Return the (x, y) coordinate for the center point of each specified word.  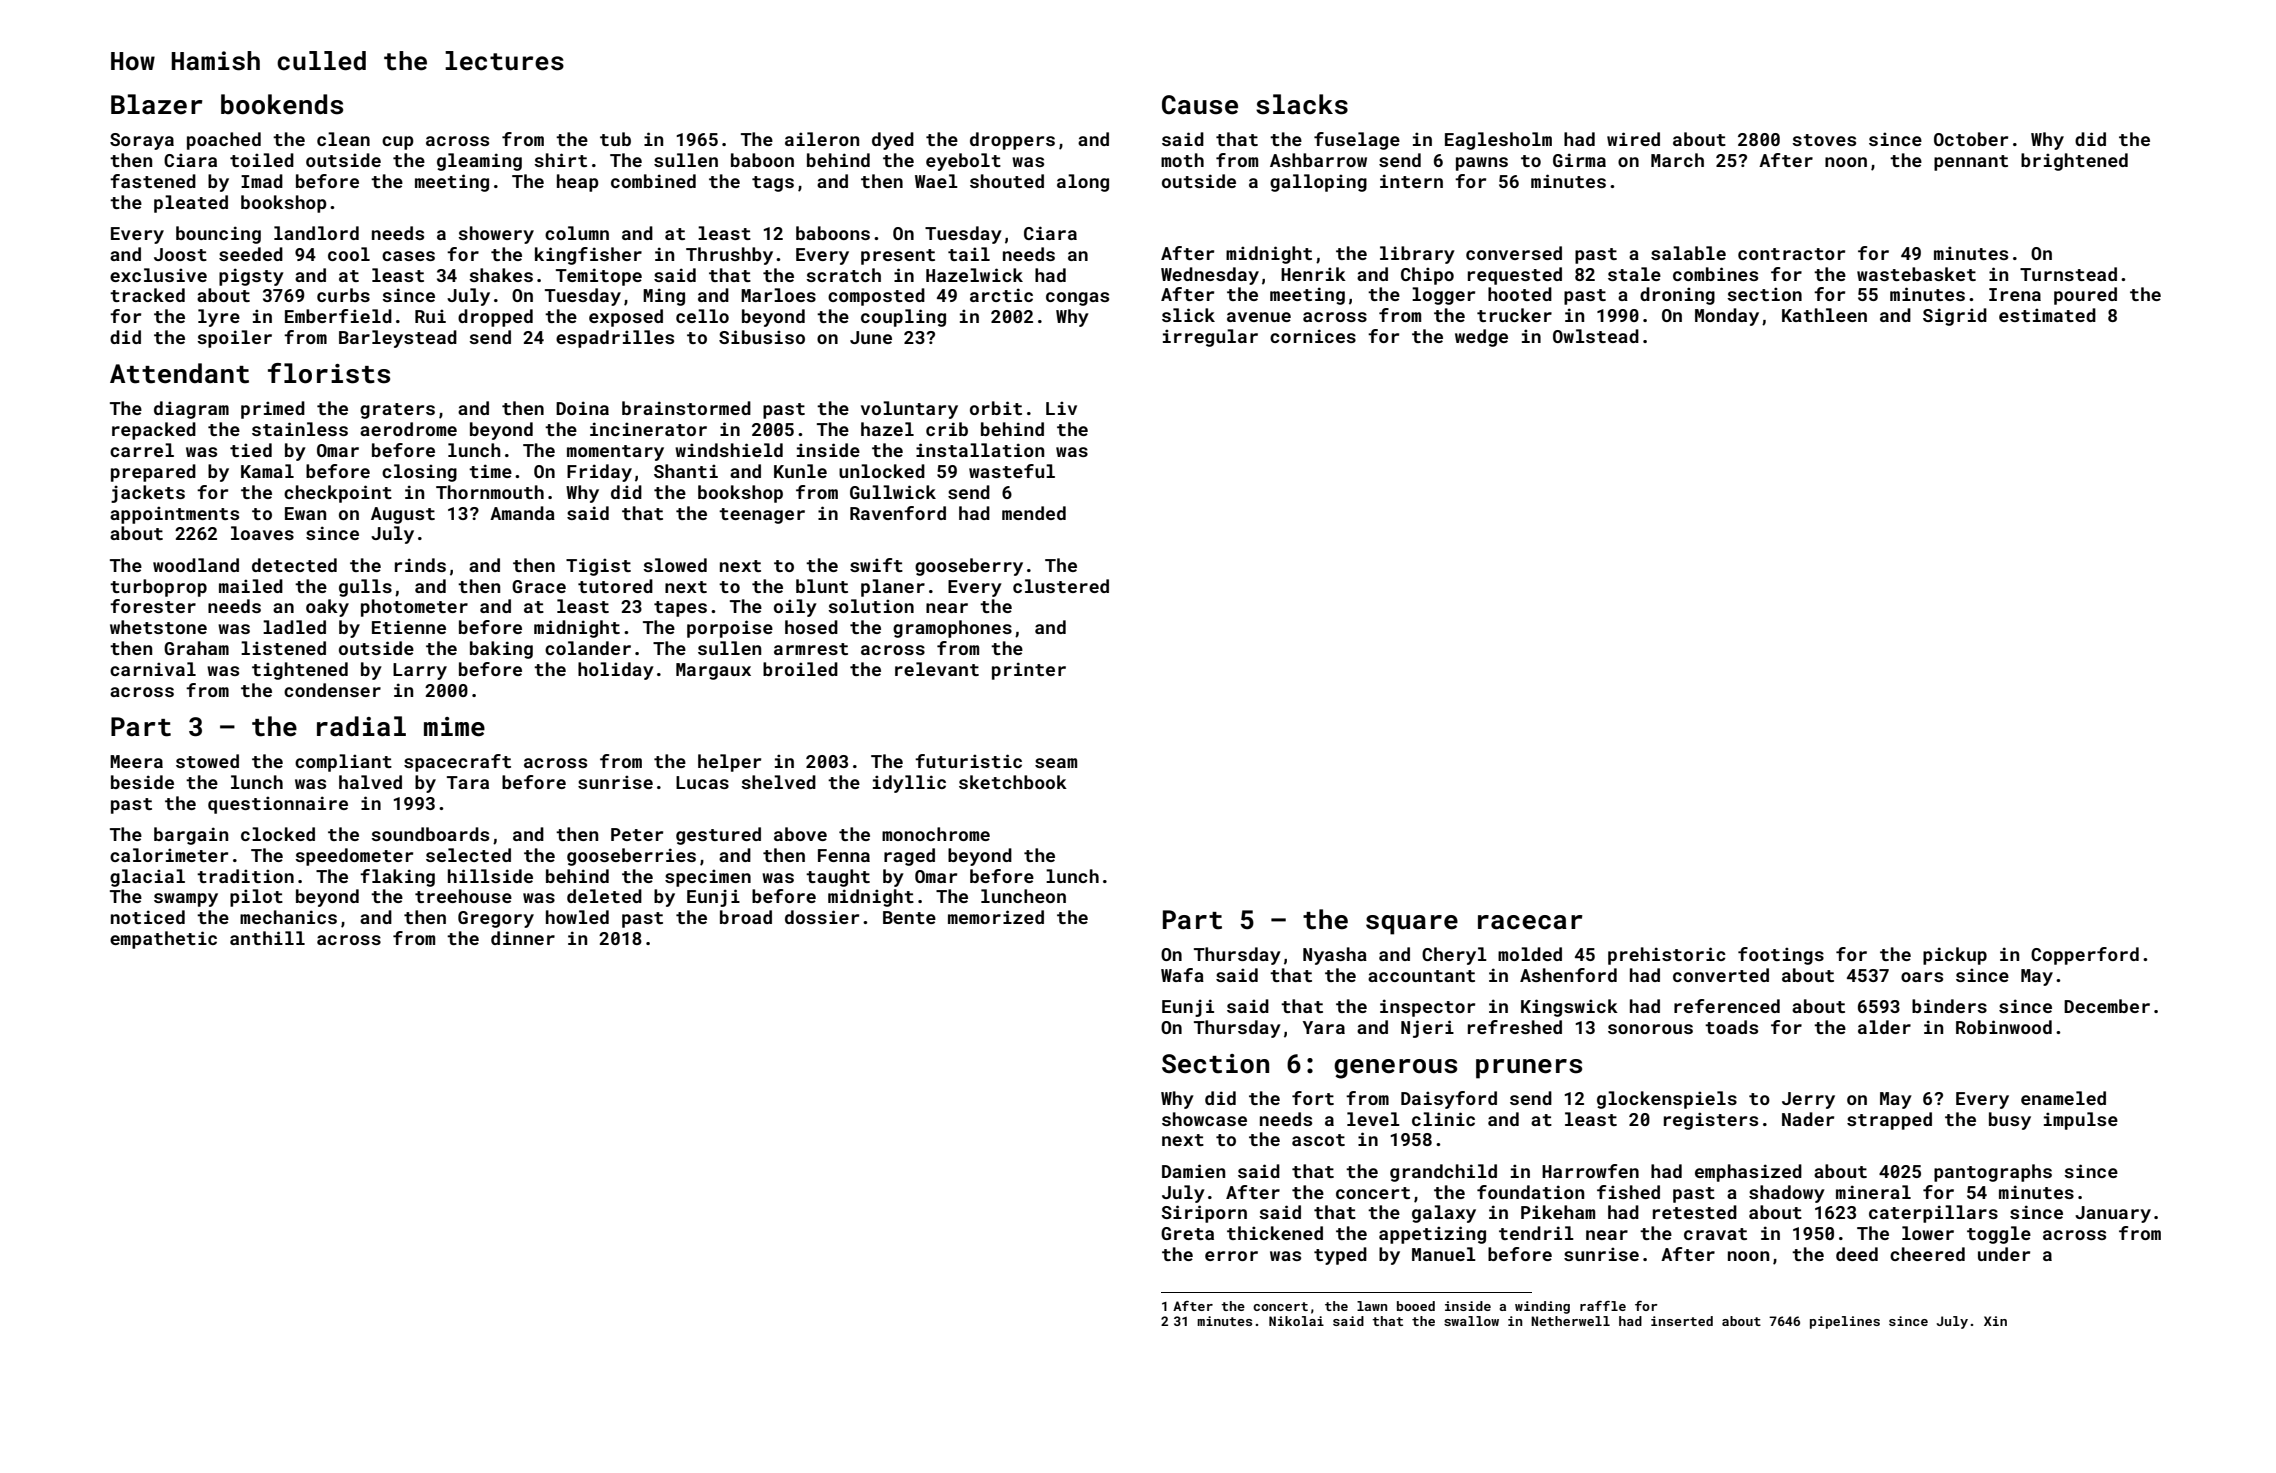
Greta (1187, 1233)
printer (1029, 671)
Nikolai (1296, 1321)
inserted (1682, 1321)
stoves (1824, 140)
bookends (282, 104)
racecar (1530, 922)
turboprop (158, 588)
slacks (1302, 104)
